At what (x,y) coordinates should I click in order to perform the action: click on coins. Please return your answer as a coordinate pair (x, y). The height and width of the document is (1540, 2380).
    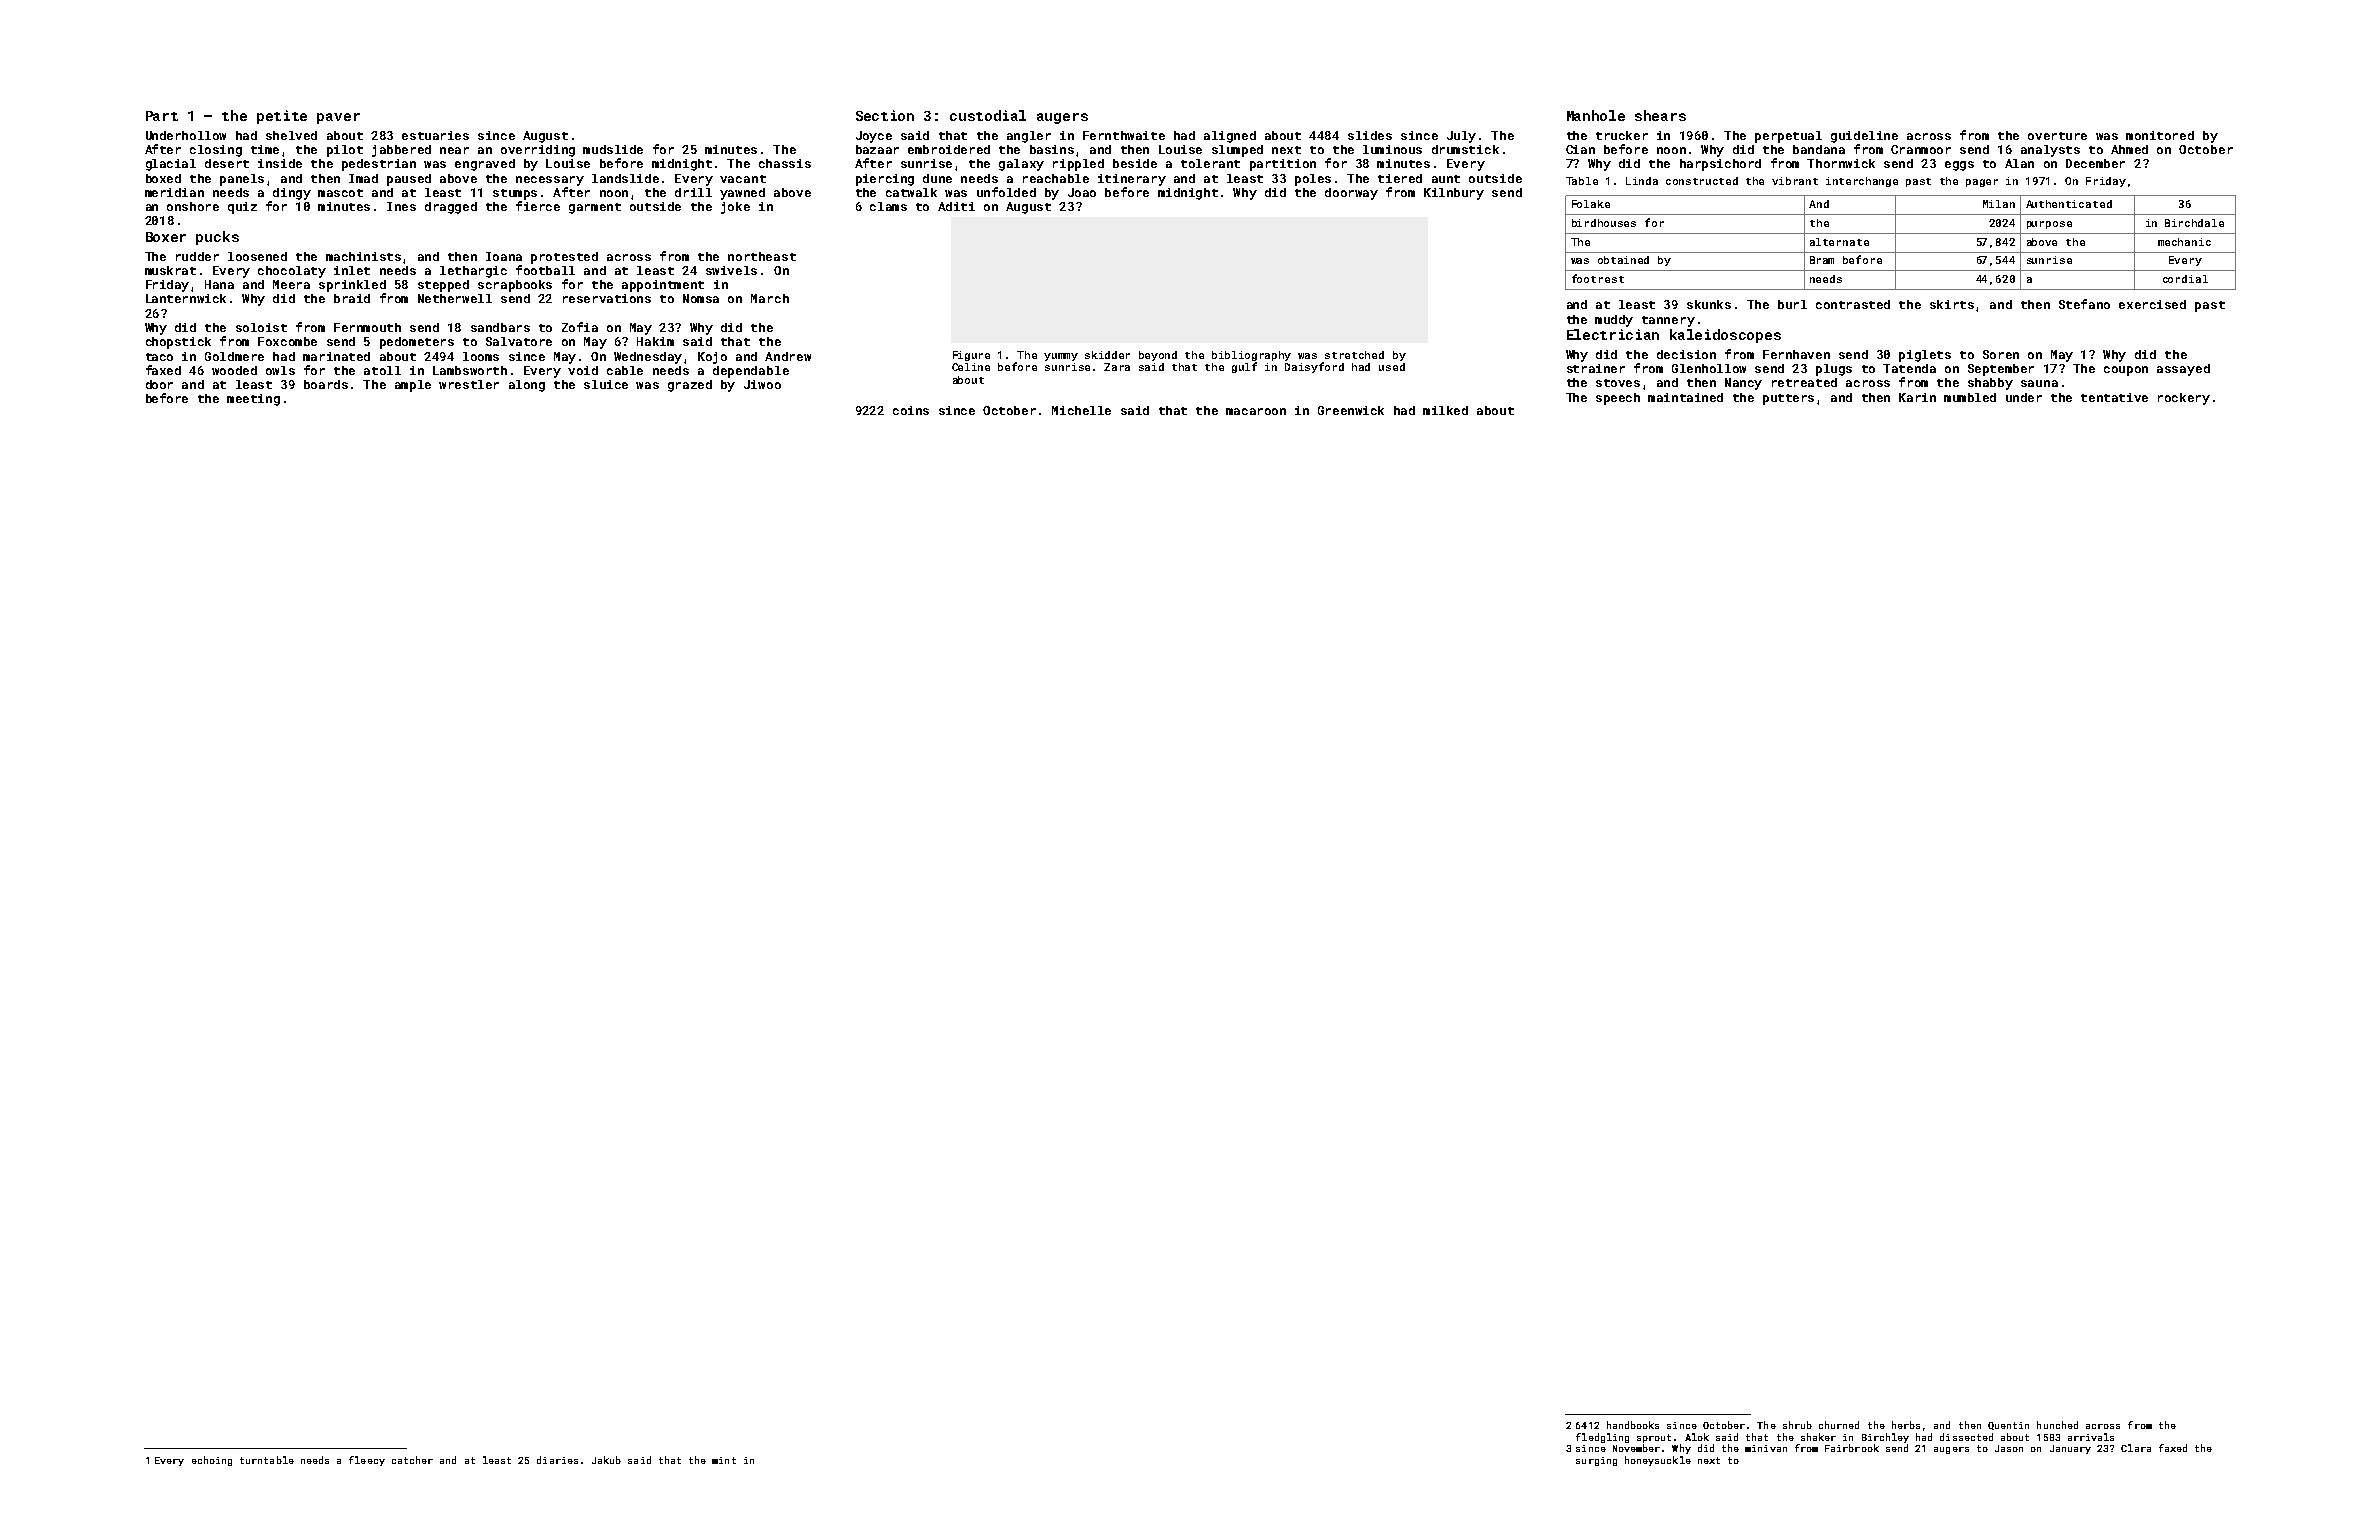
    Looking at the image, I should click on (911, 410).
